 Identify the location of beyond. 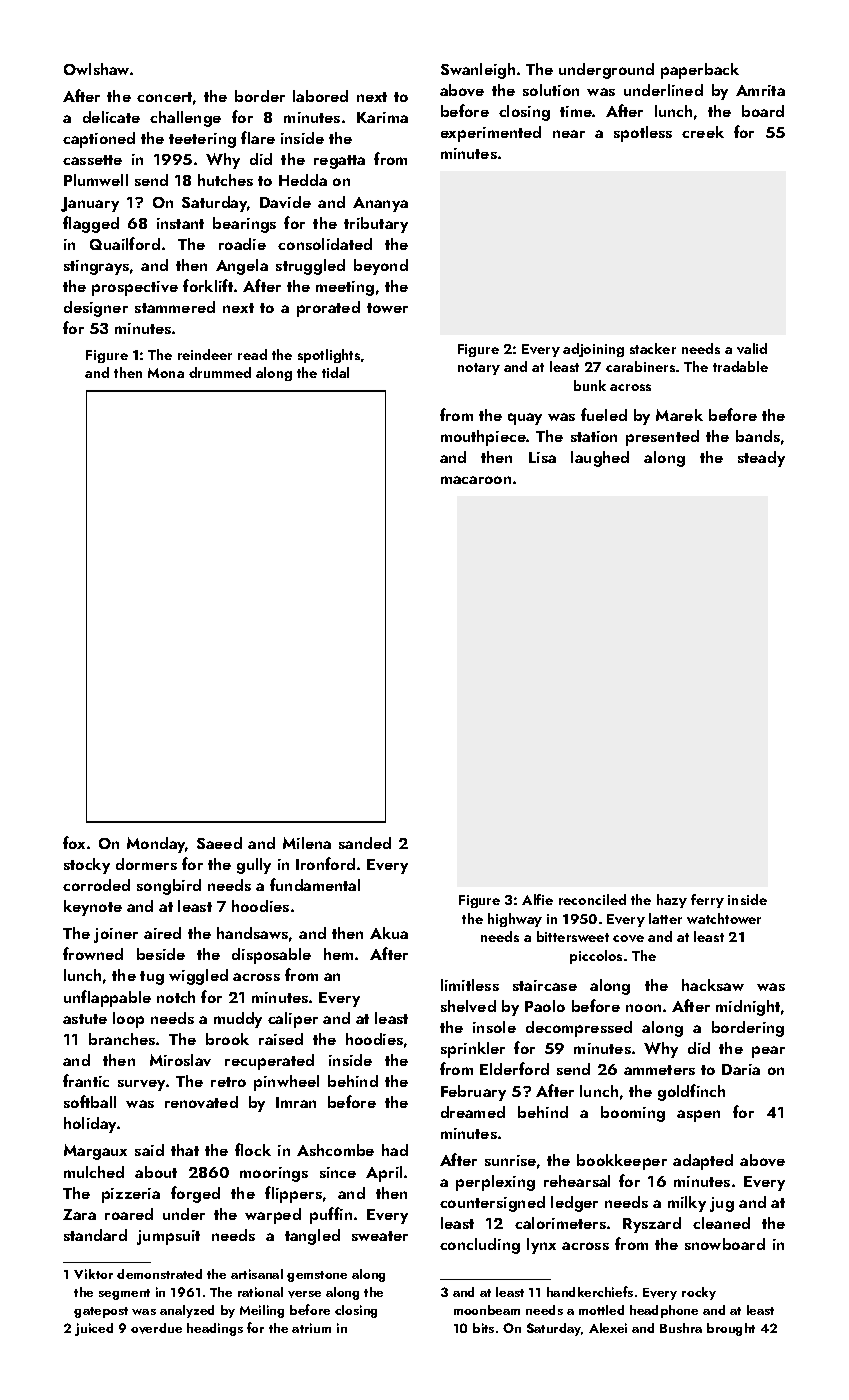
(381, 267).
